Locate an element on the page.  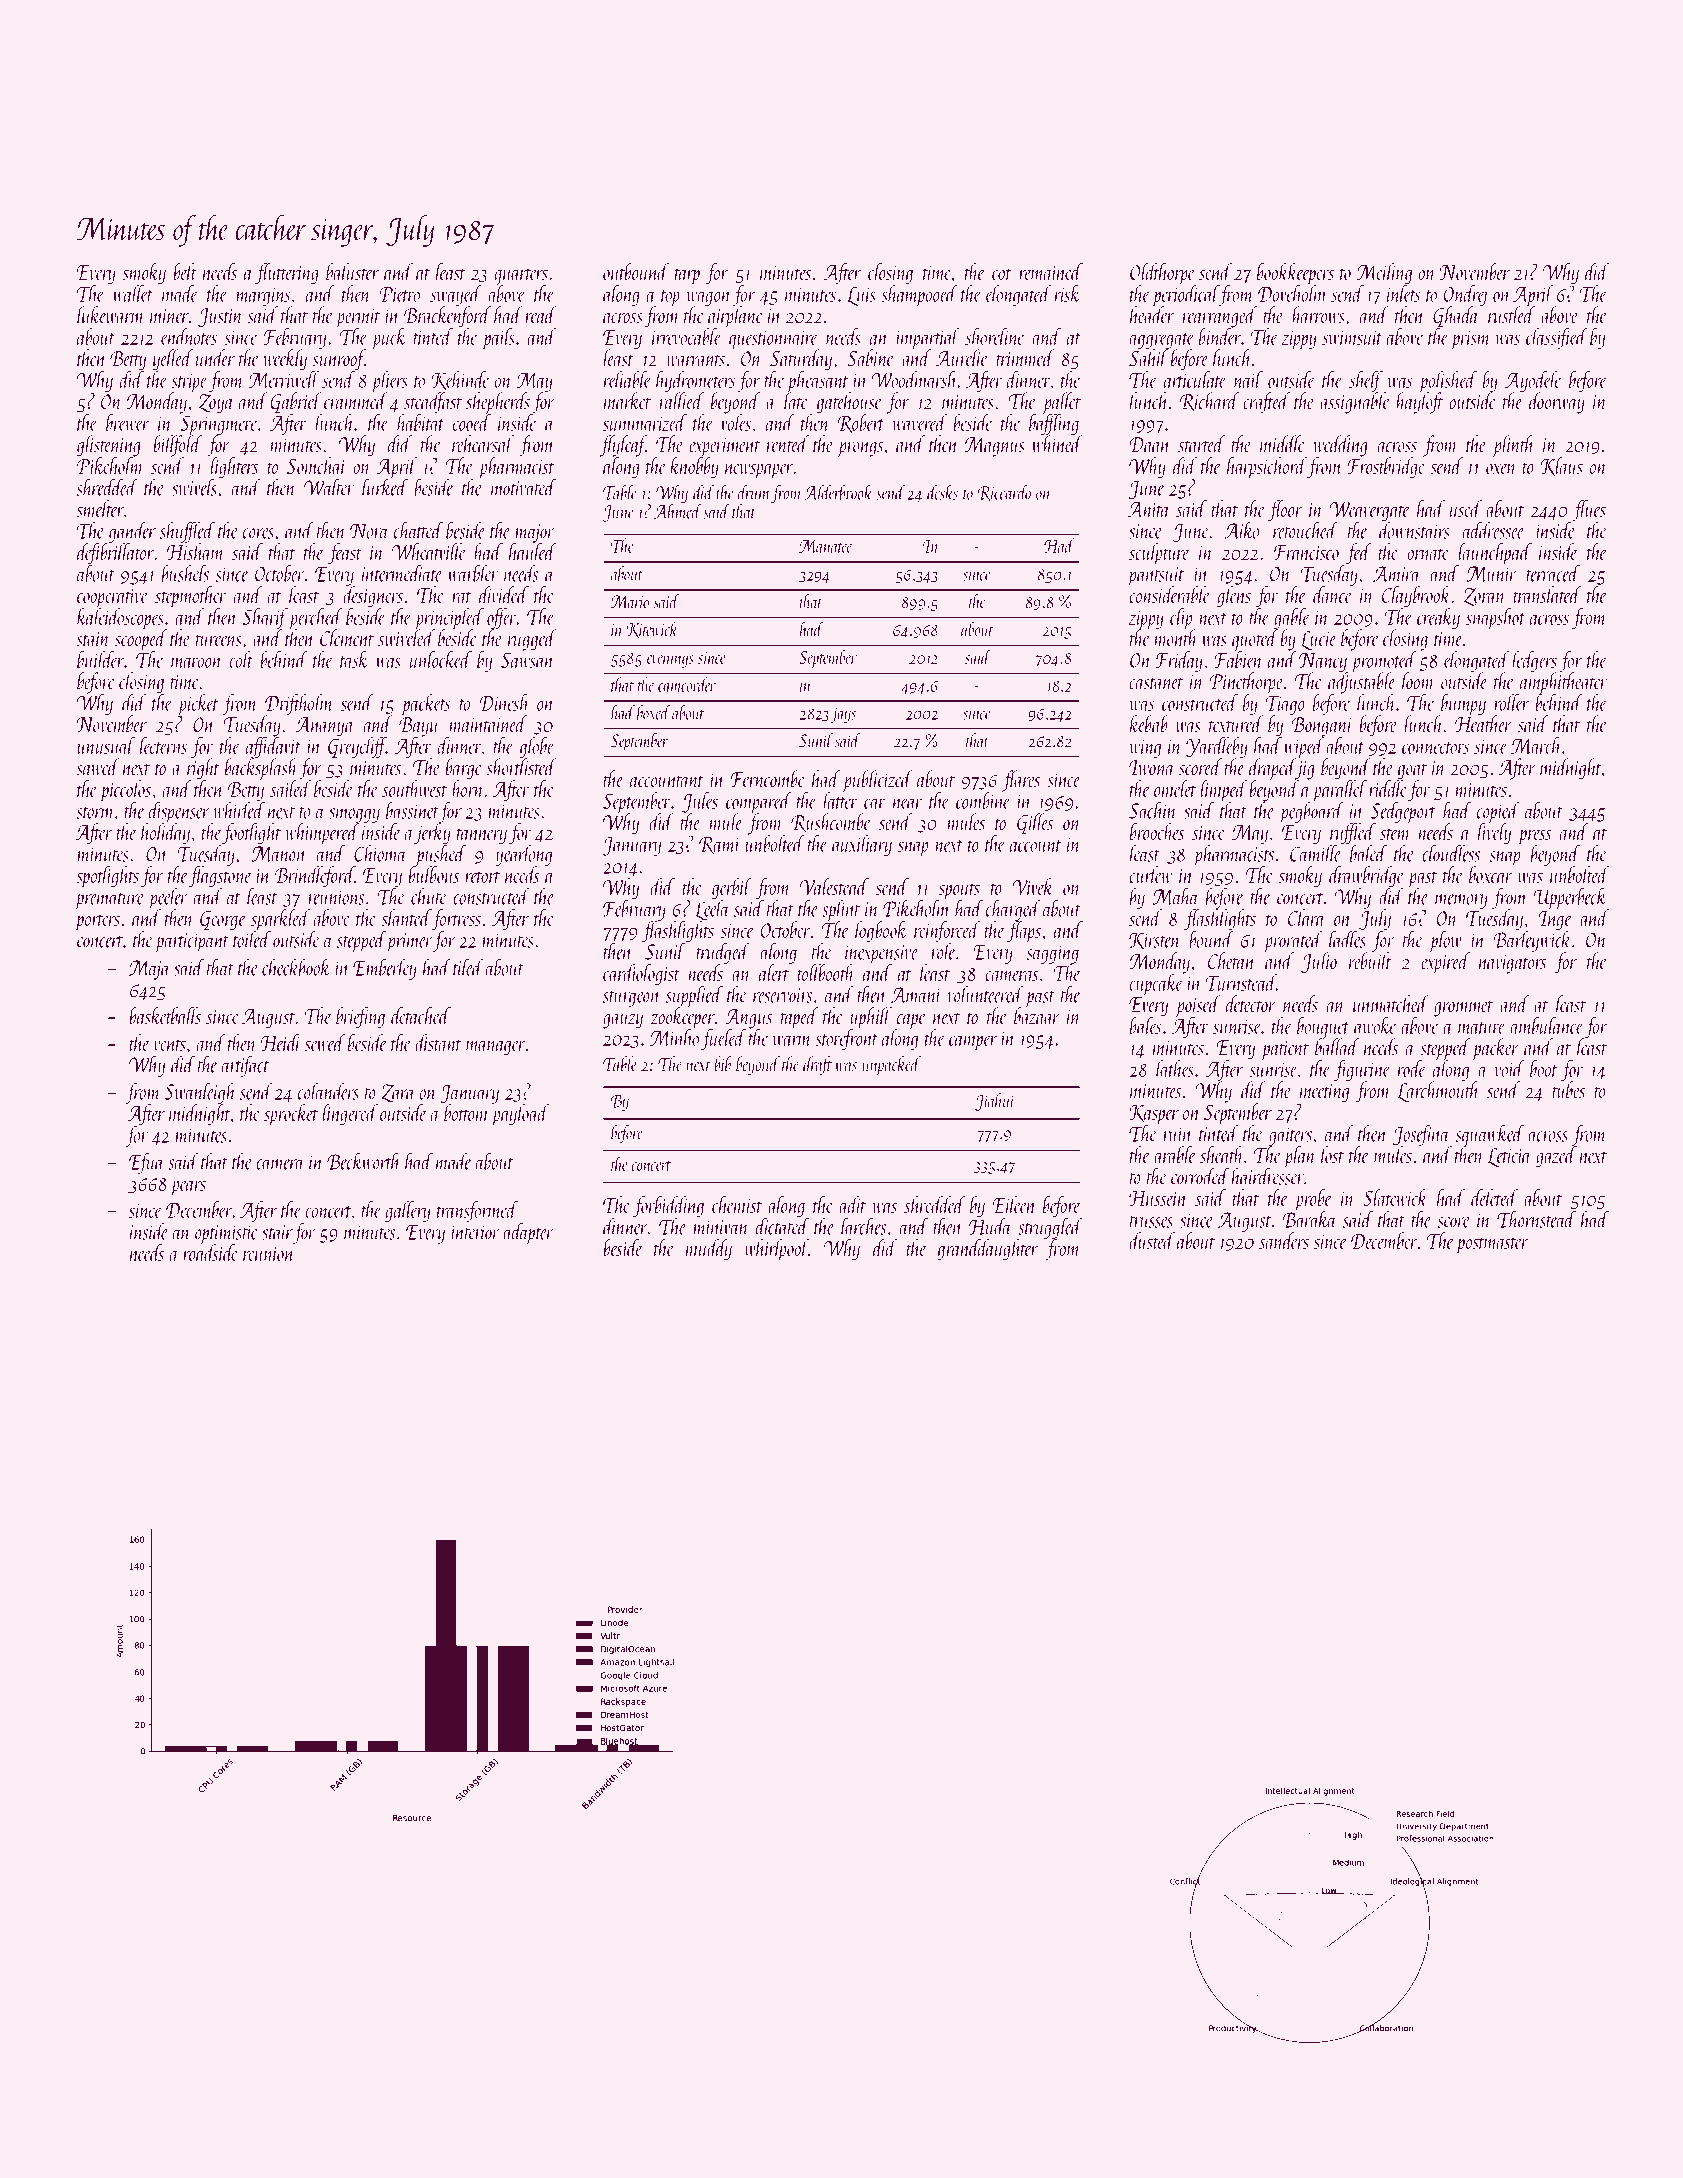
stripe is located at coordinates (189, 383).
